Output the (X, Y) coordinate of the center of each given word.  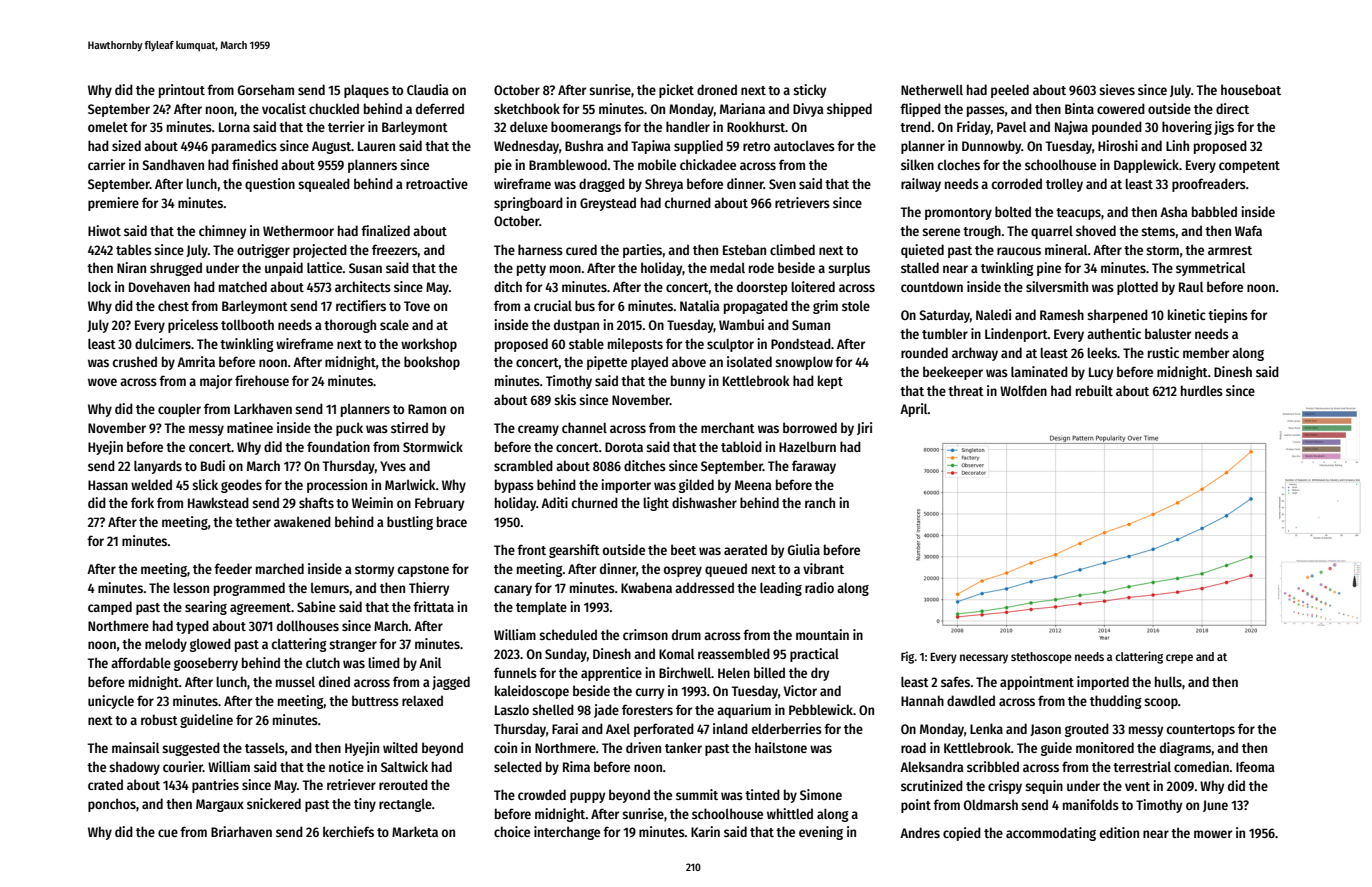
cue (168, 833)
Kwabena (646, 587)
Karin (705, 831)
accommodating (1051, 834)
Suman (811, 325)
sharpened (1117, 316)
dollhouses (308, 625)
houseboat (1251, 89)
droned (717, 89)
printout (182, 91)
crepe (1179, 659)
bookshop (432, 363)
